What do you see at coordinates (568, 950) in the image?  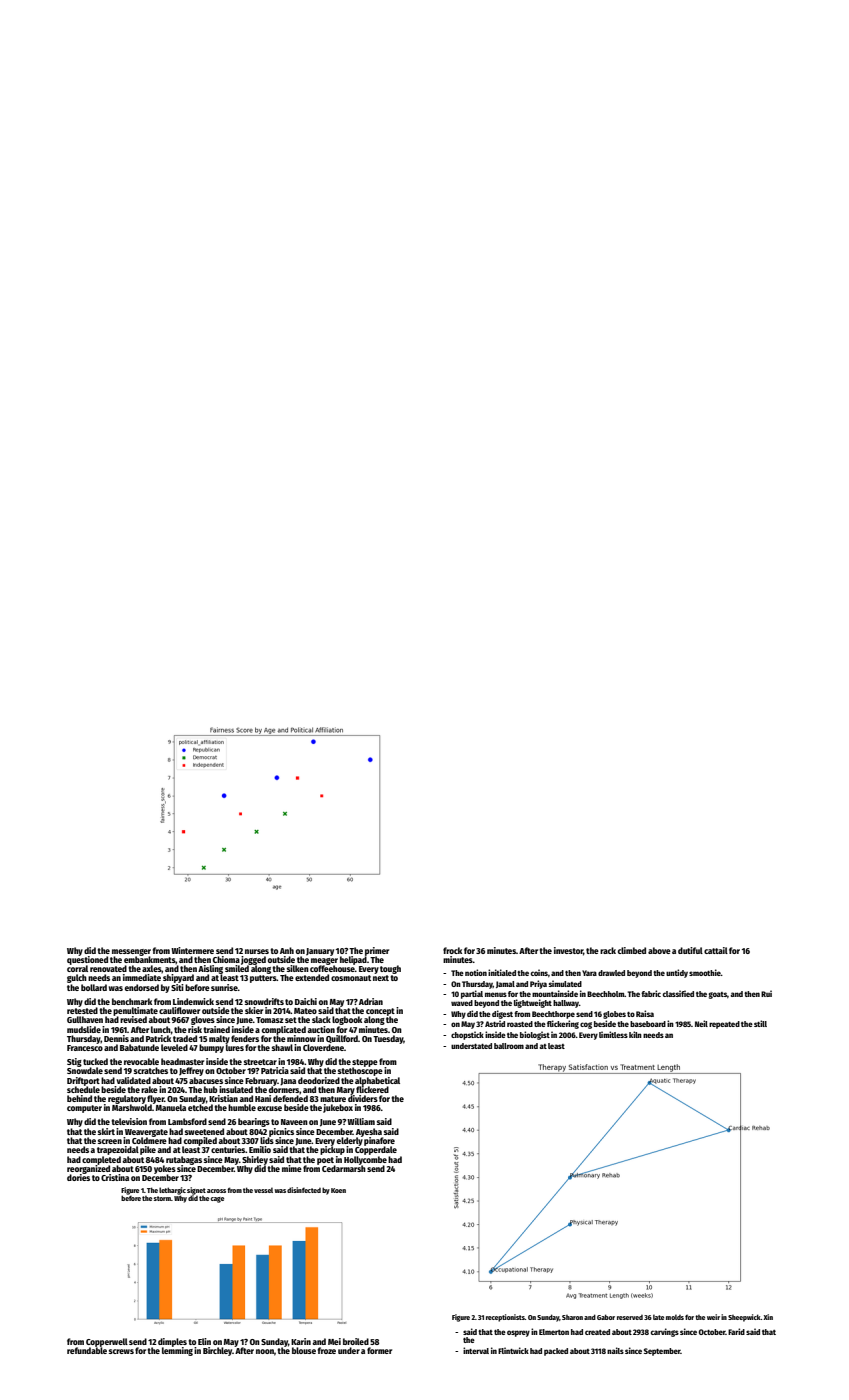 I see `investor` at bounding box center [568, 950].
